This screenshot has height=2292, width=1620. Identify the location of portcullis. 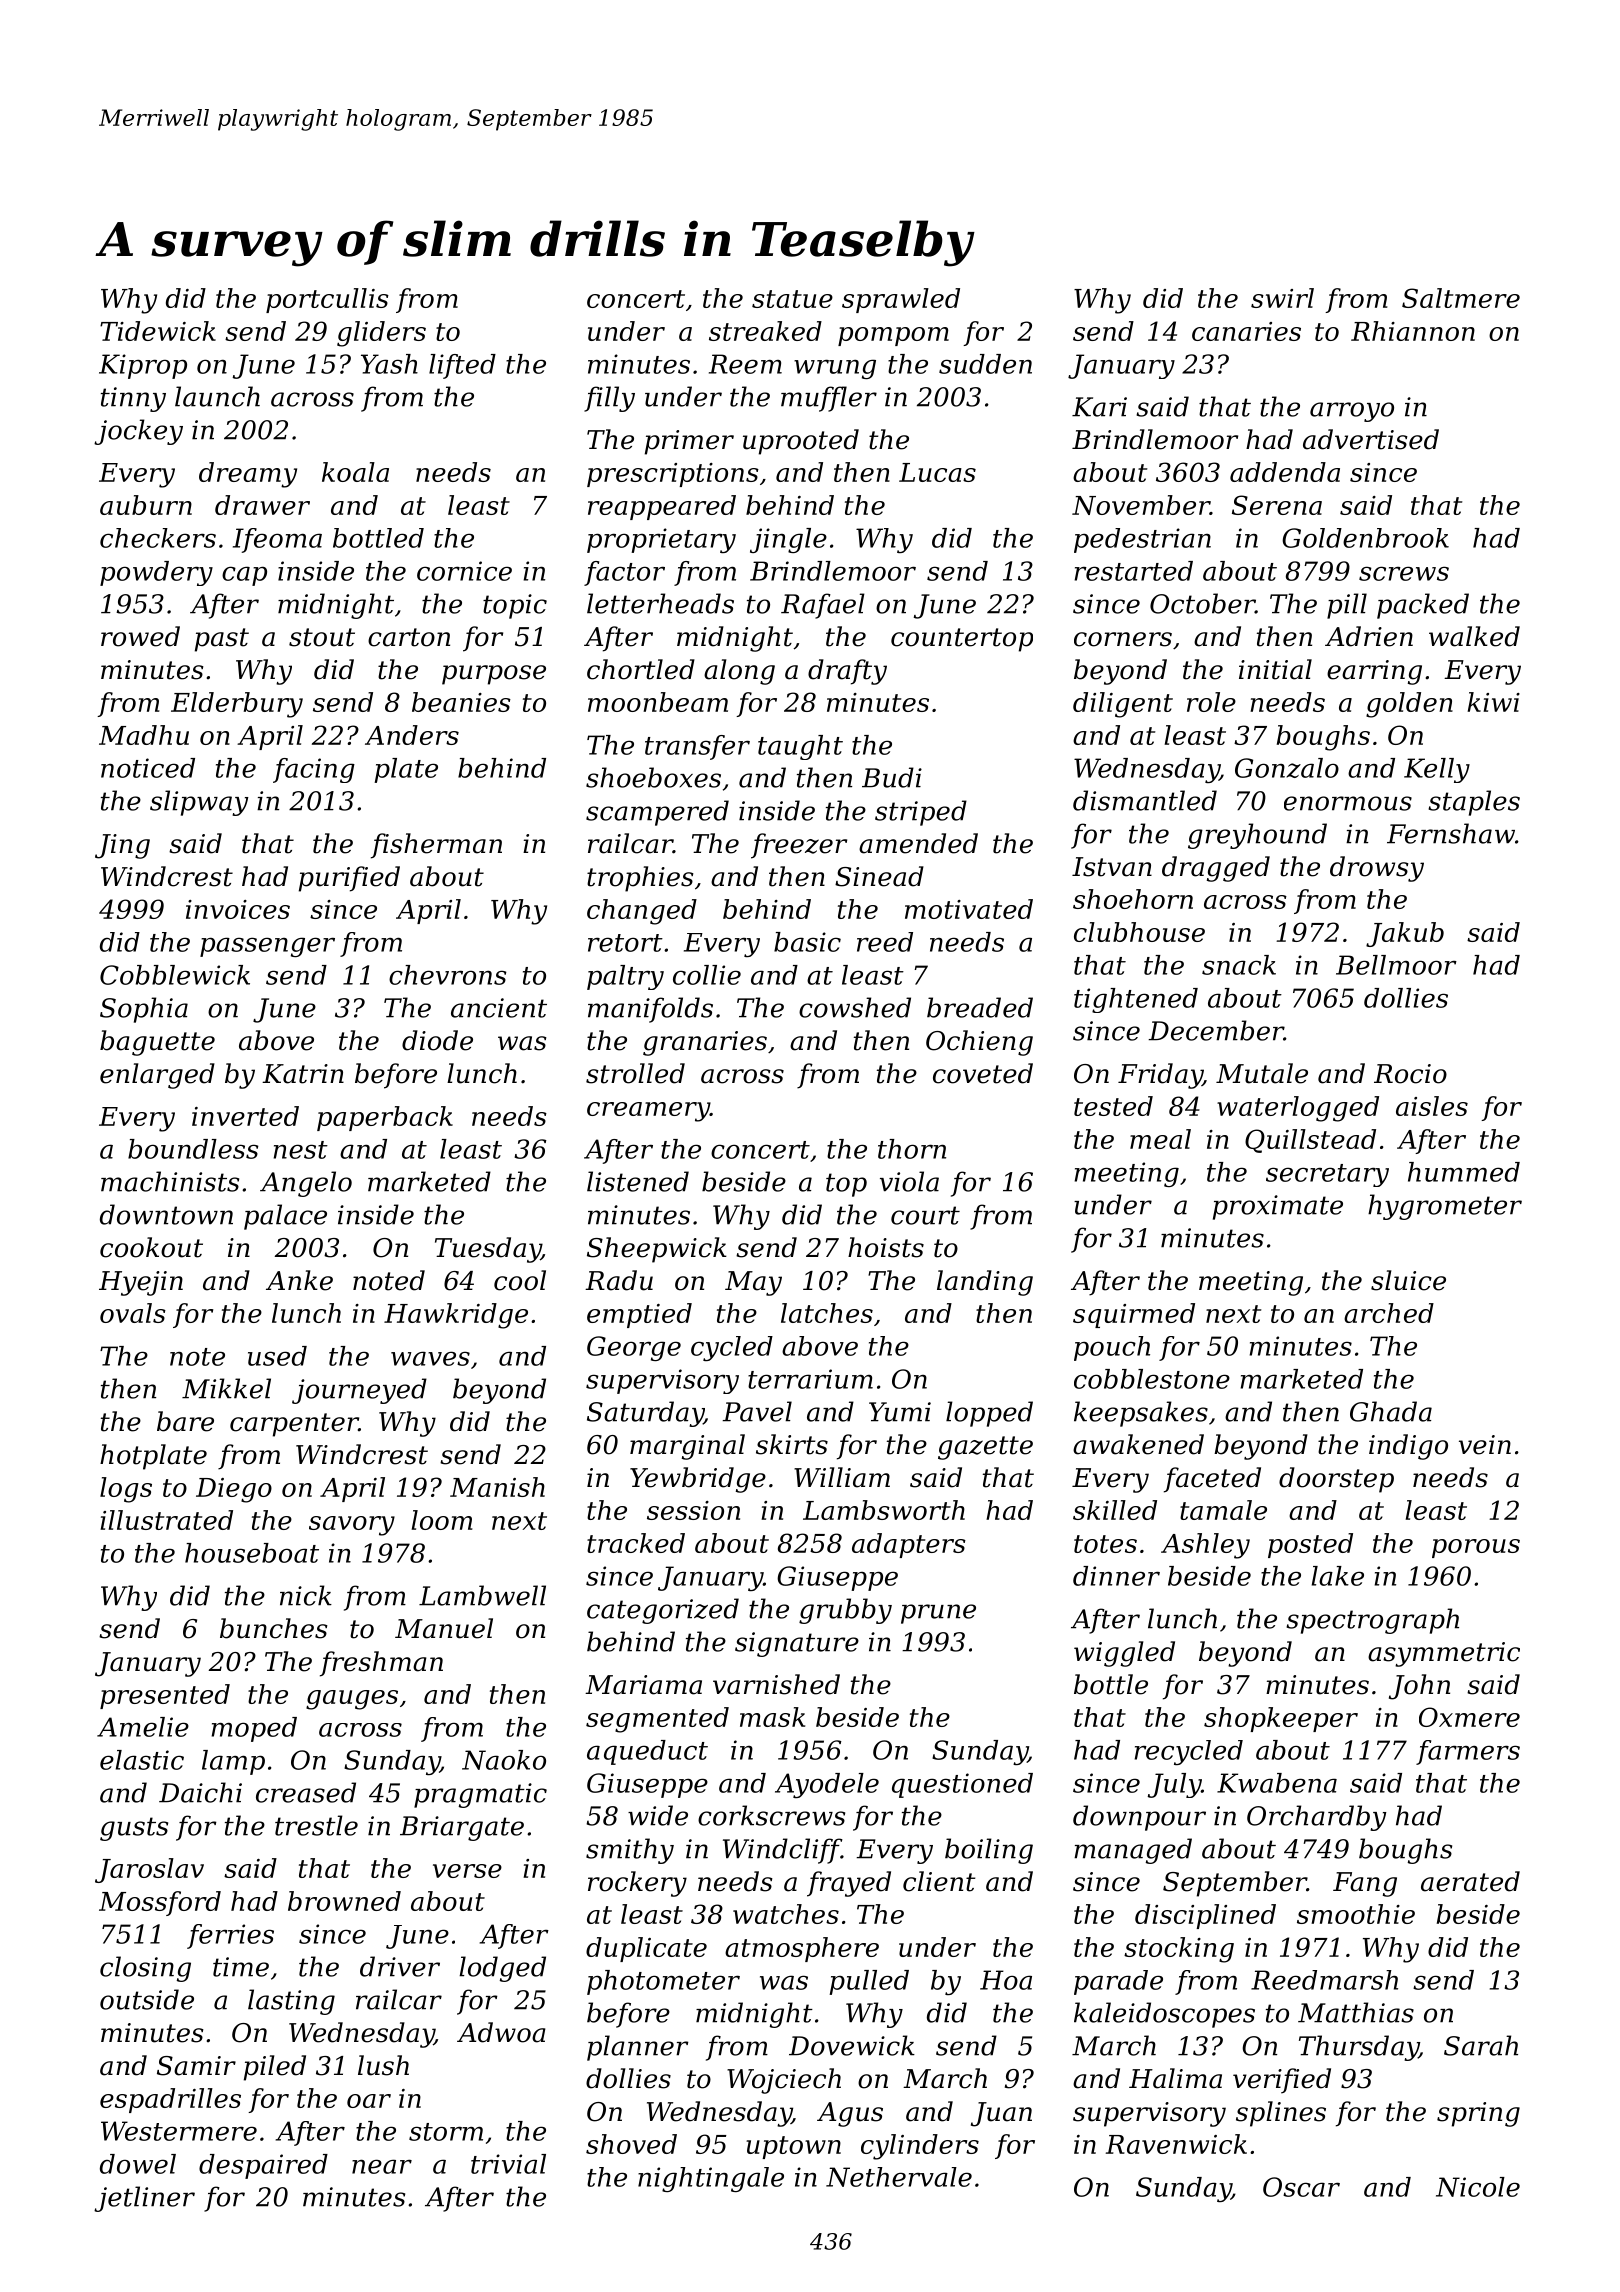
(327, 300).
